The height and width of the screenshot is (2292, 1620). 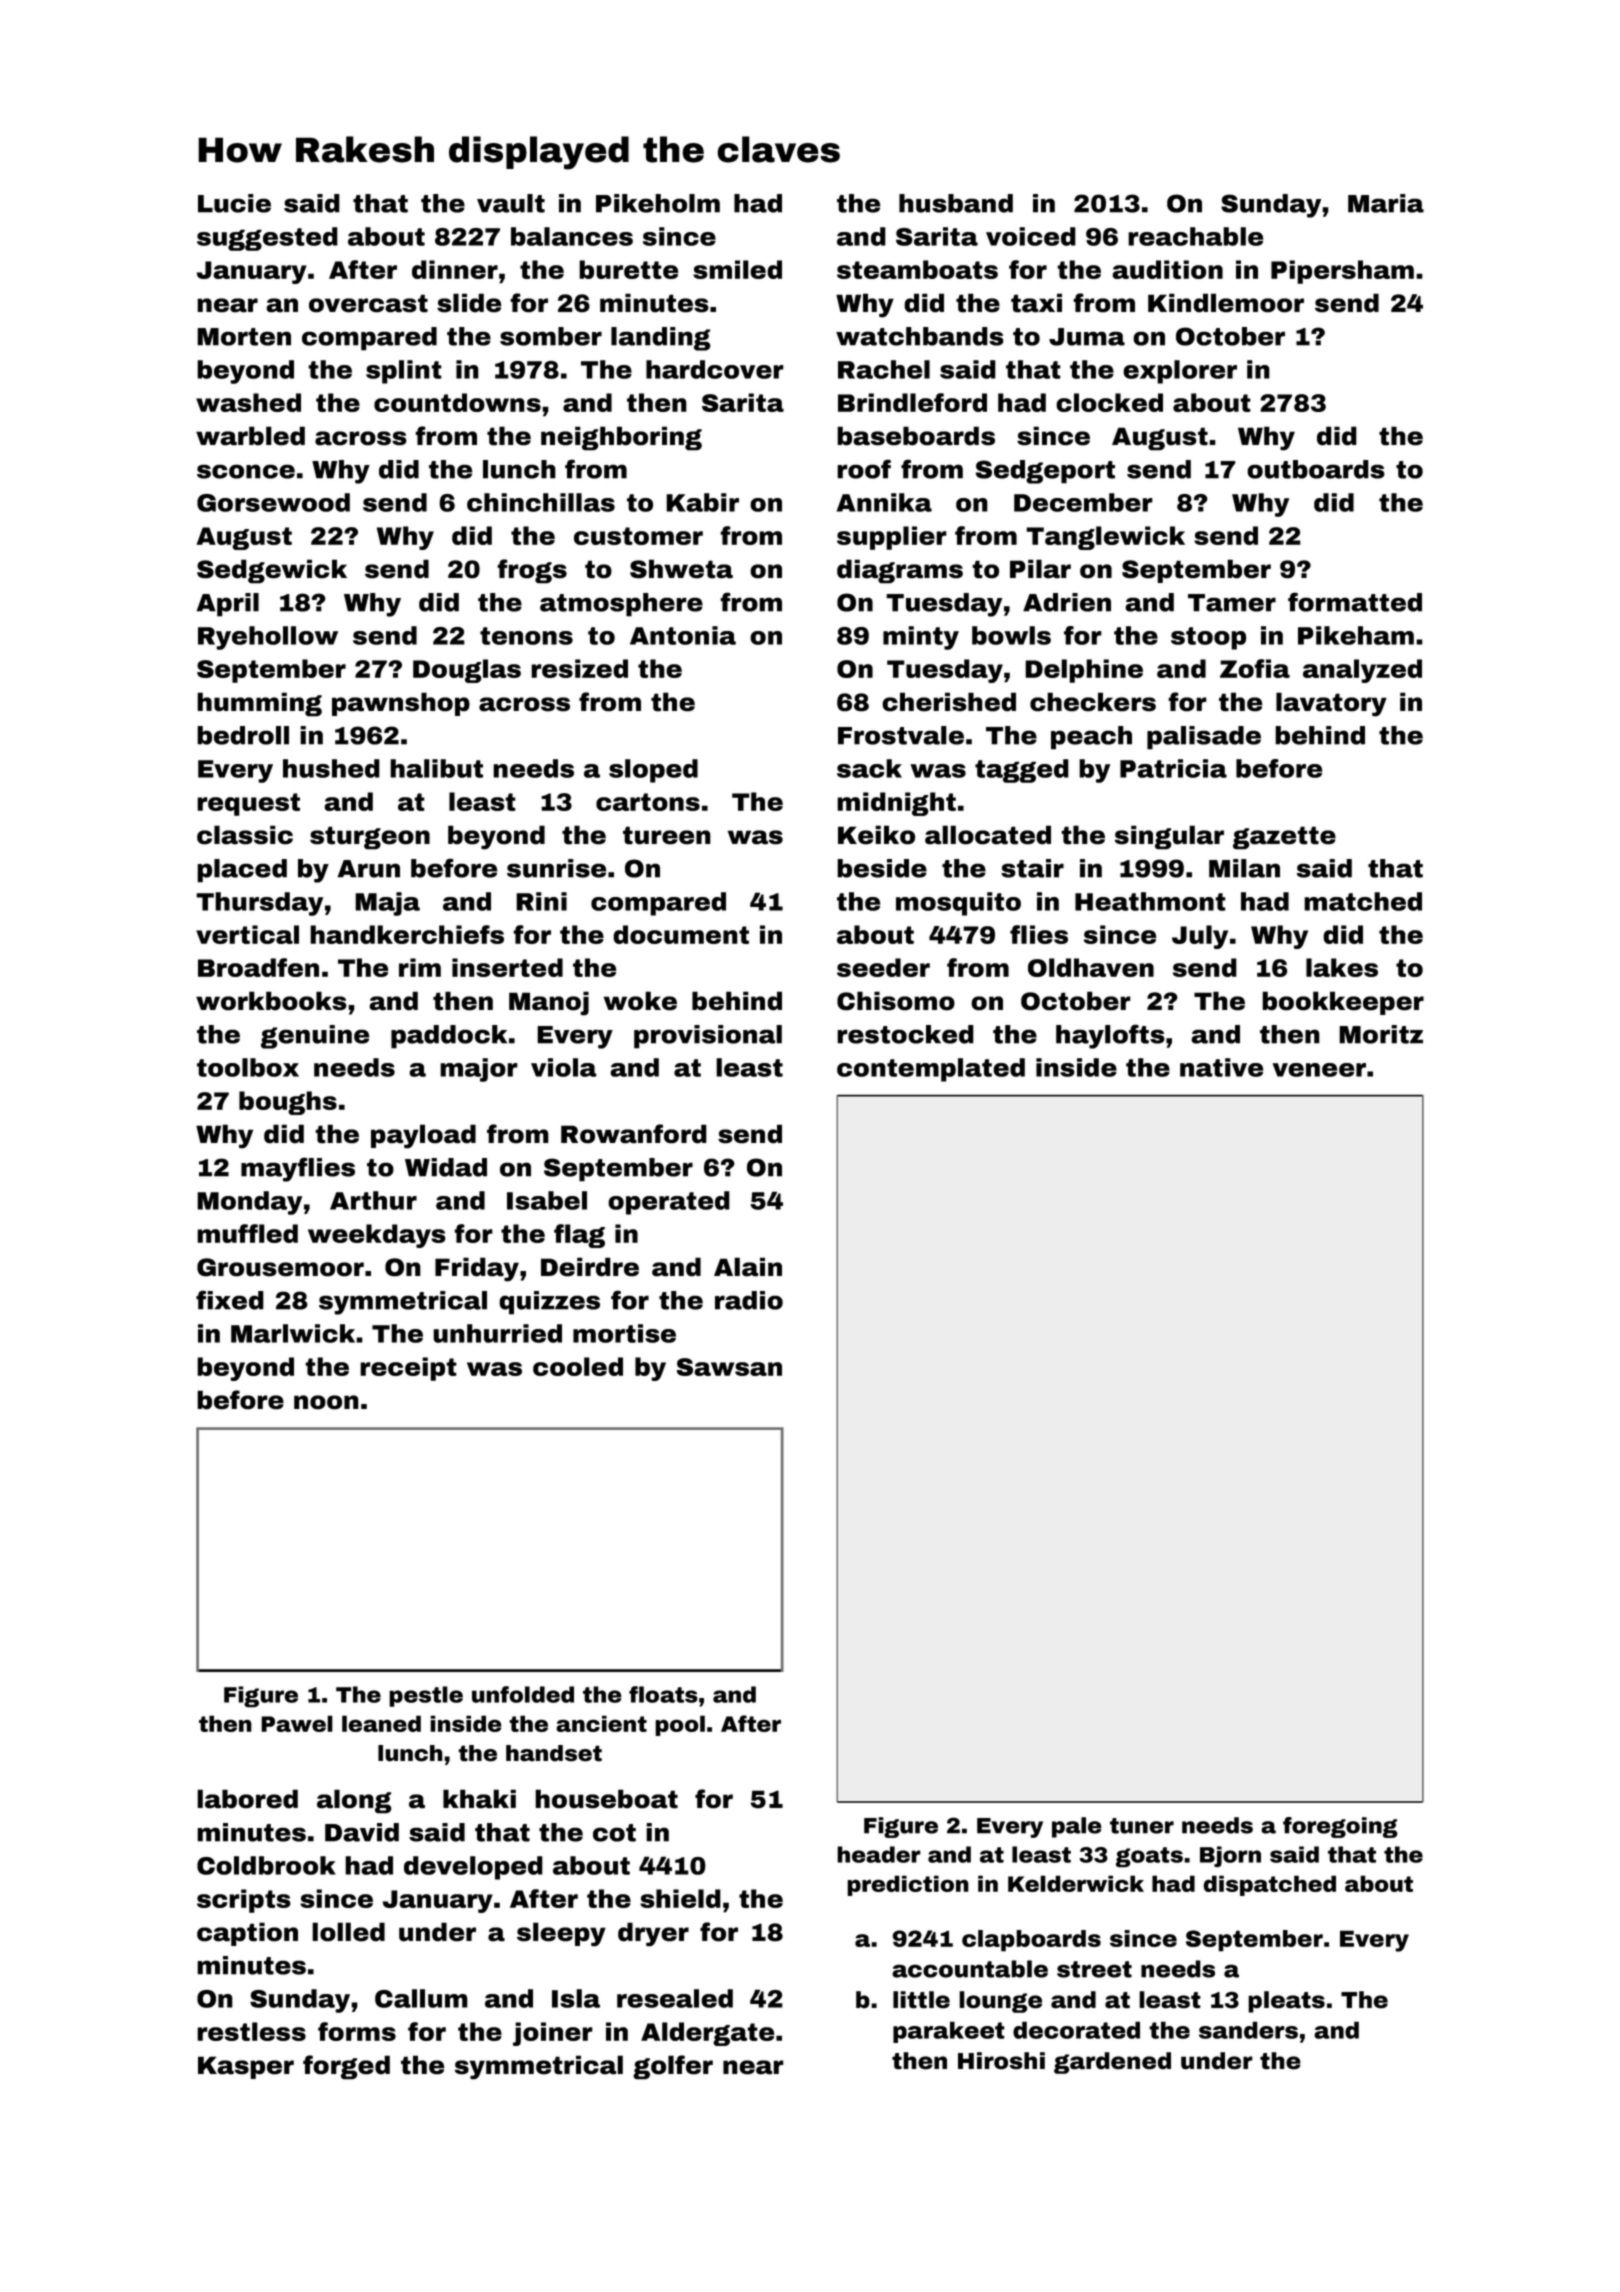 What do you see at coordinates (729, 1367) in the screenshot?
I see `Sawsan` at bounding box center [729, 1367].
